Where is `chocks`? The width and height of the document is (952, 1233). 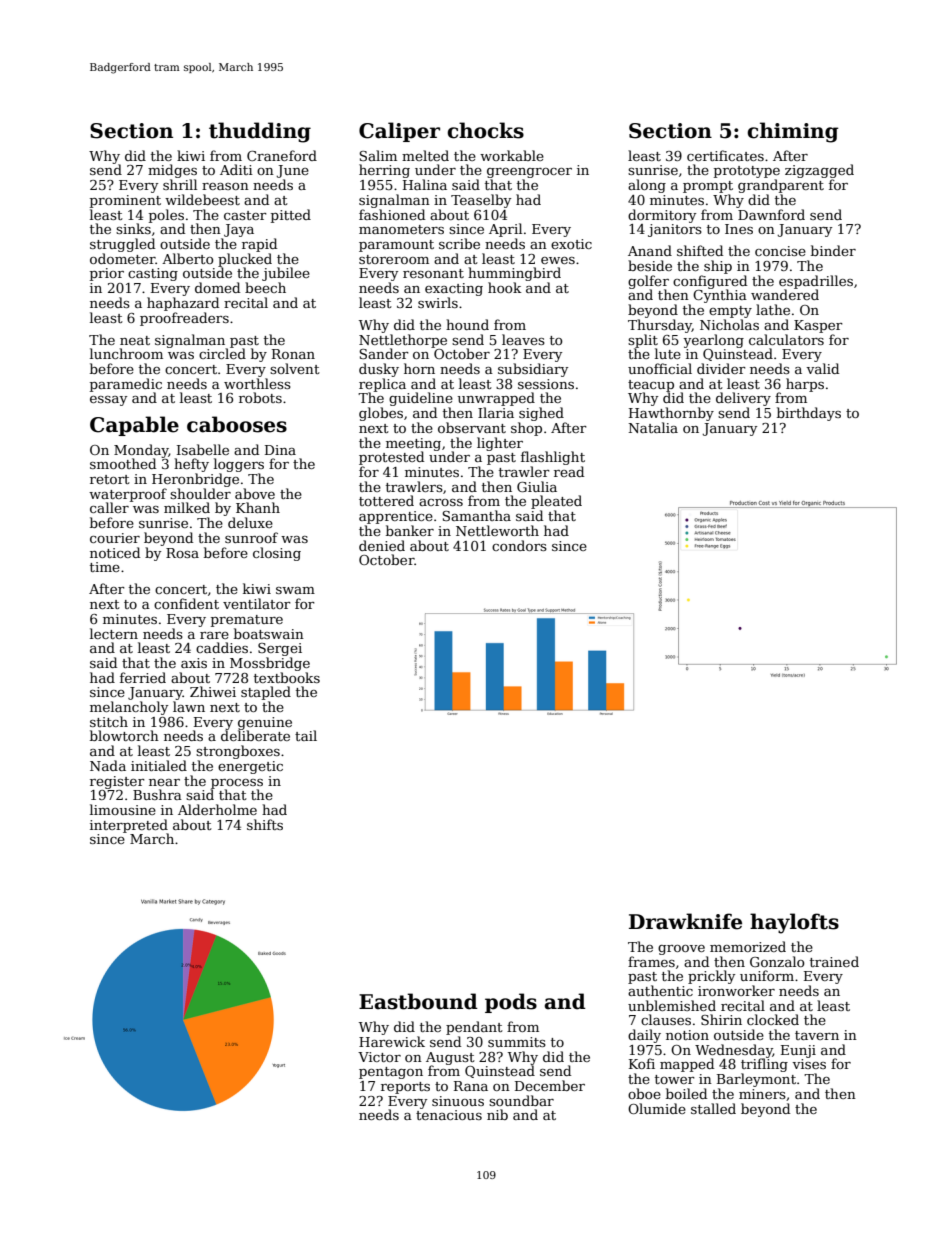
chocks is located at coordinates (485, 130).
